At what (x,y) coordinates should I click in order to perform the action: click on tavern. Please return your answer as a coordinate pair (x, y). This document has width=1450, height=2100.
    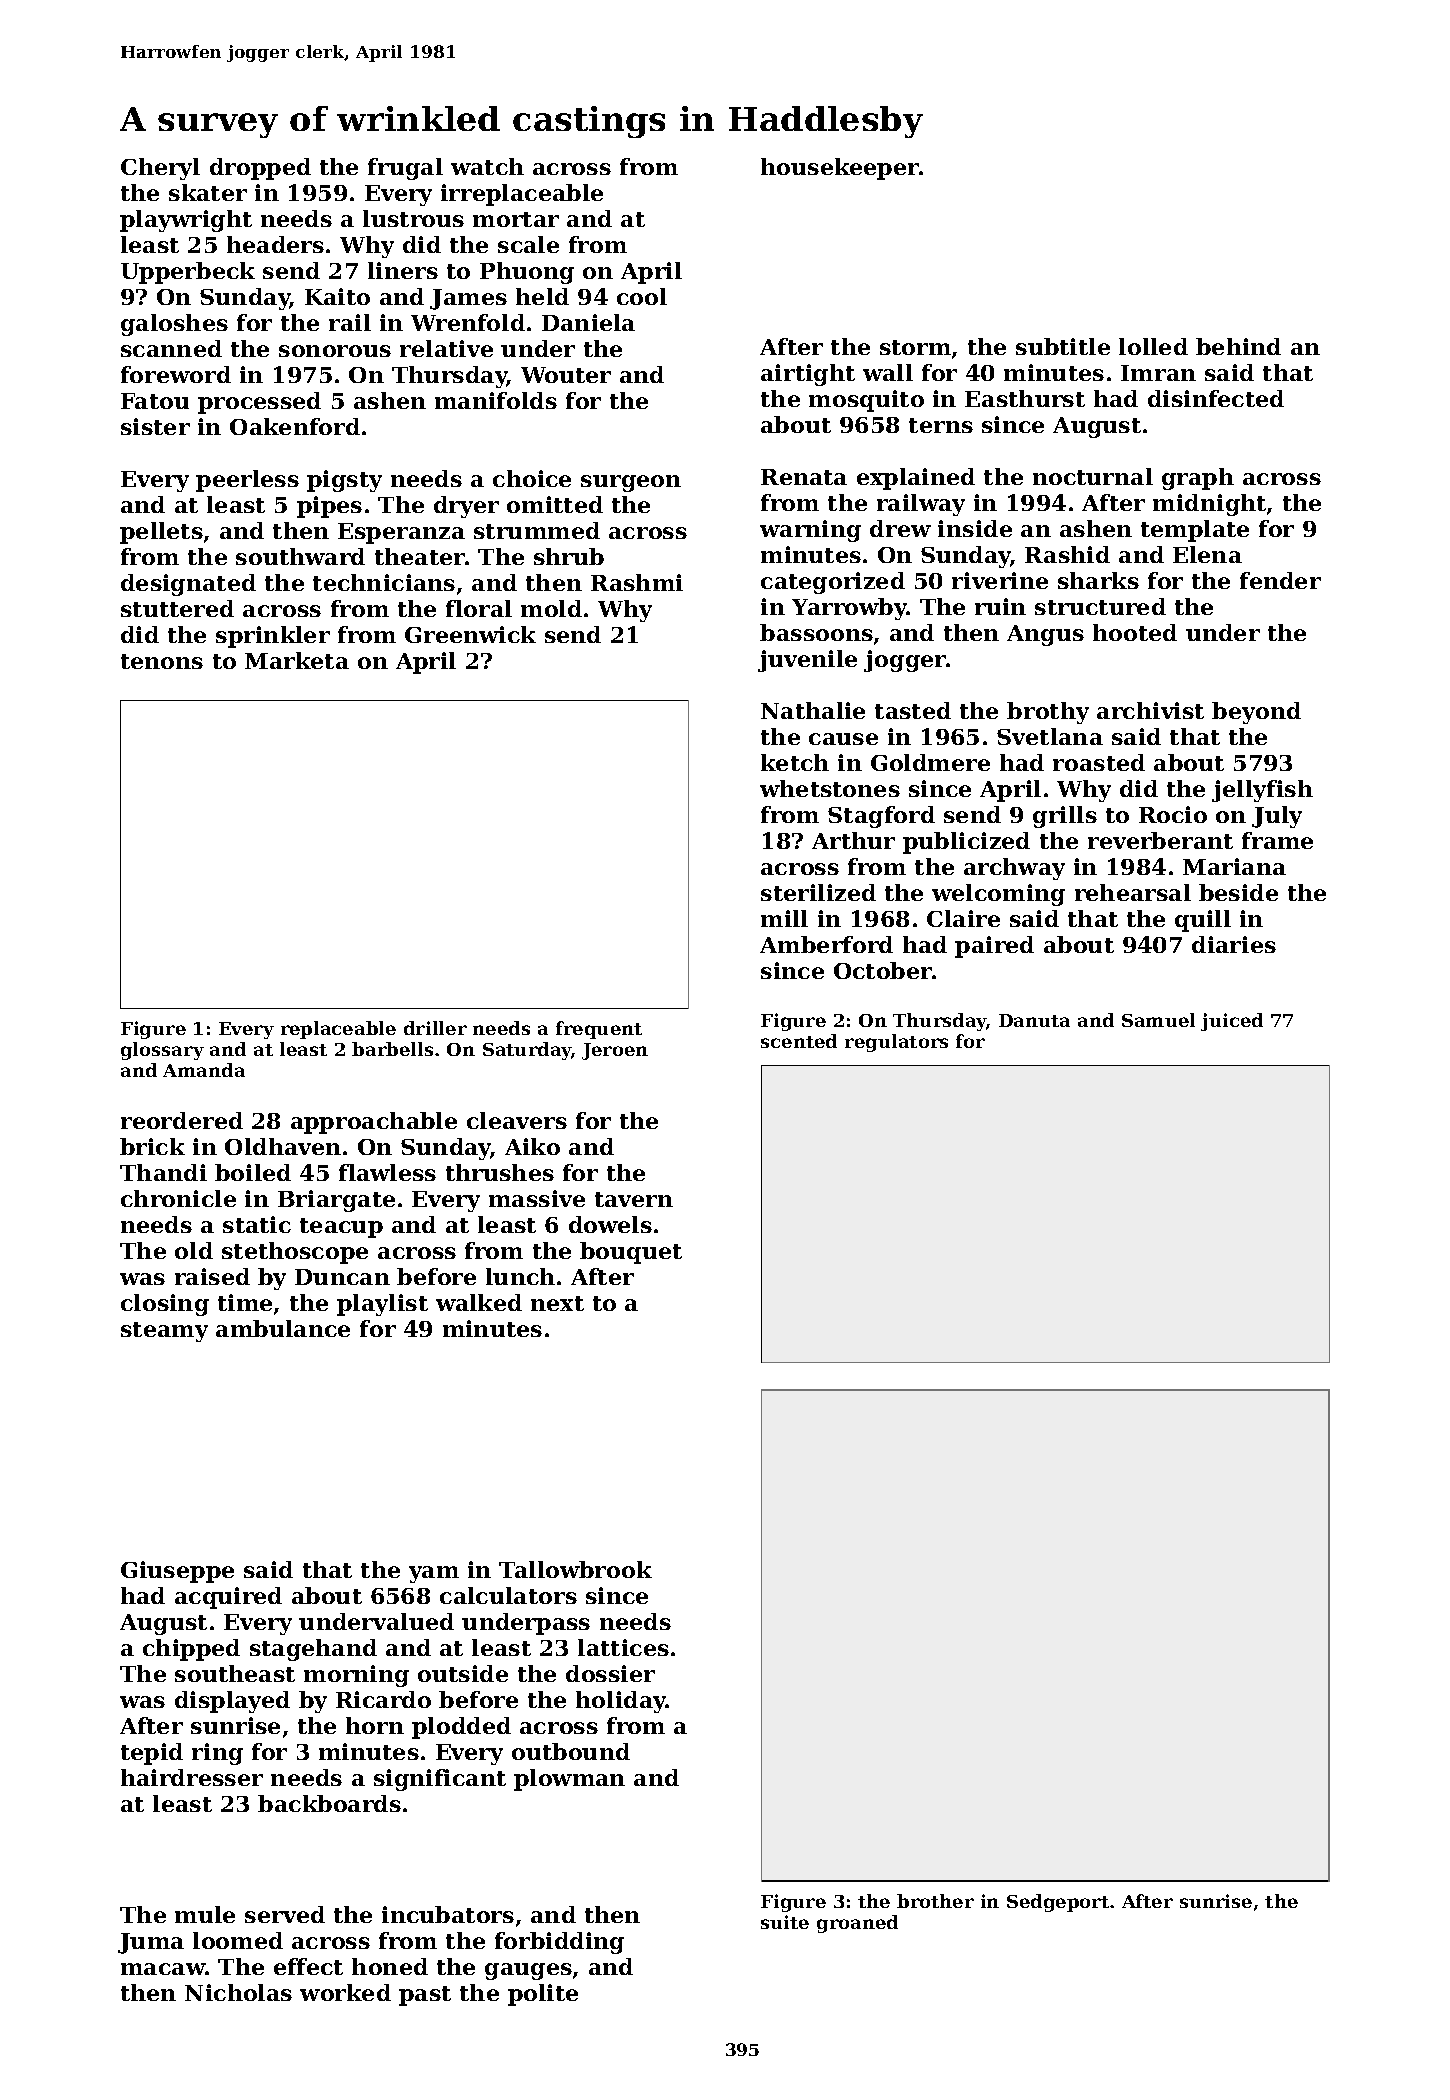
    Looking at the image, I should click on (634, 1199).
